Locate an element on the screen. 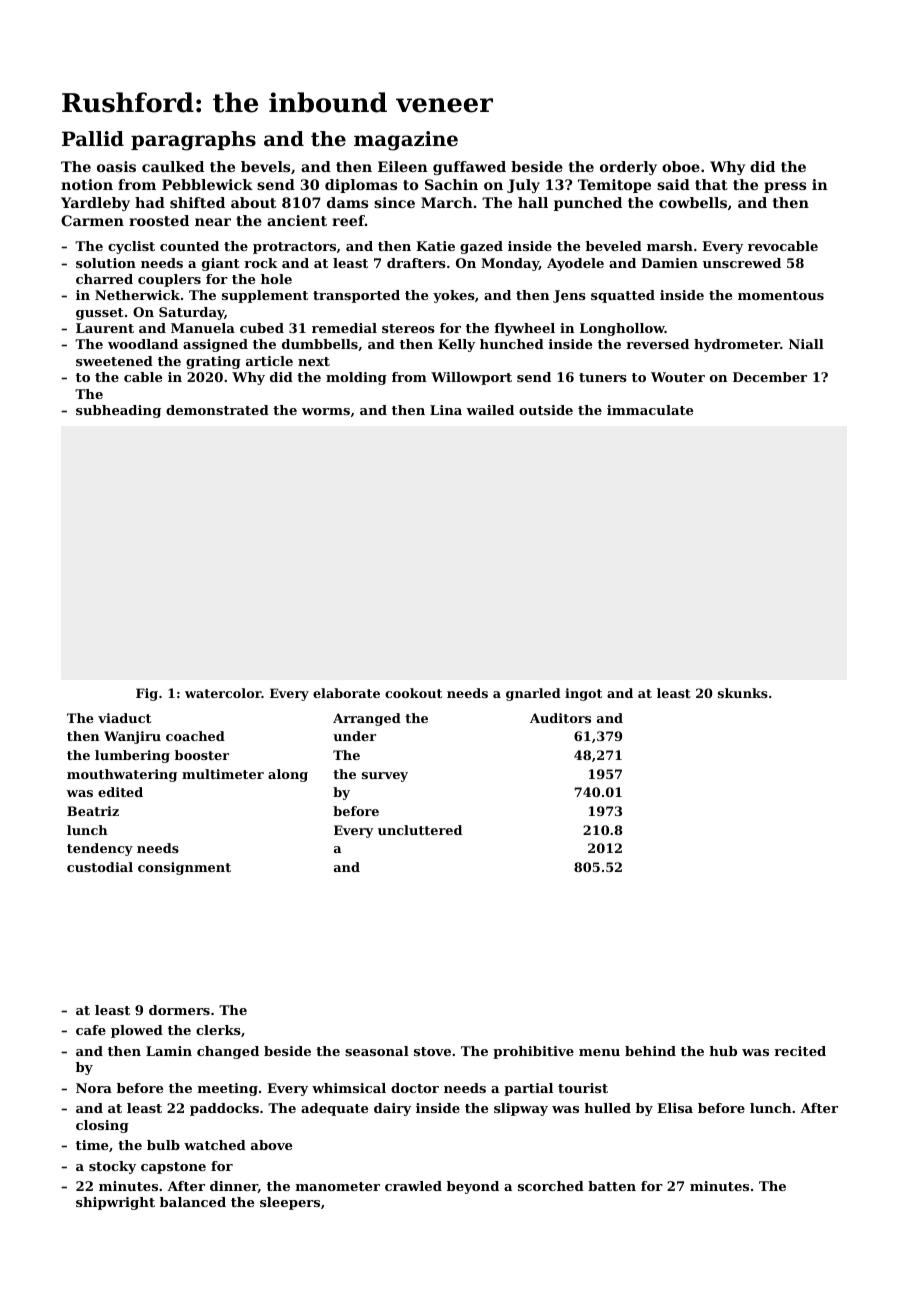 This screenshot has height=1316, width=908. shipwright is located at coordinates (115, 1203).
